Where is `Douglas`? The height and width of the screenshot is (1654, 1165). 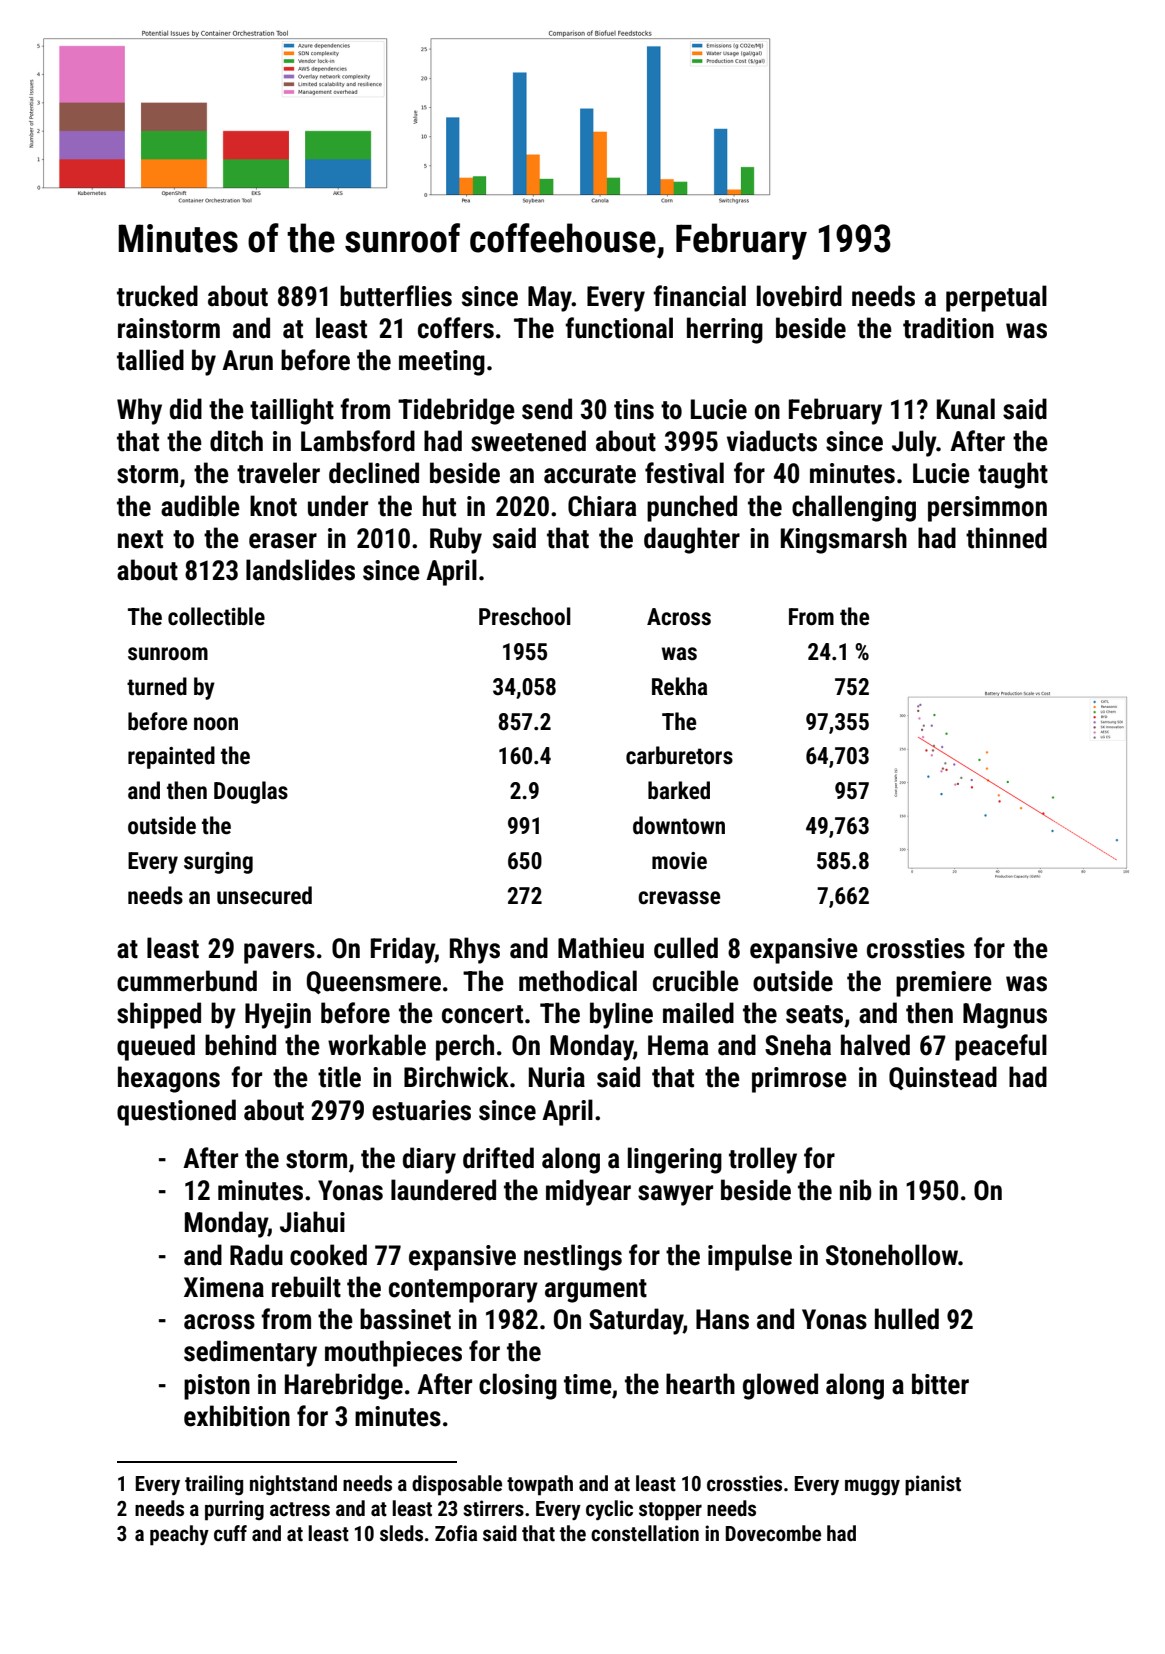 Douglas is located at coordinates (251, 792).
